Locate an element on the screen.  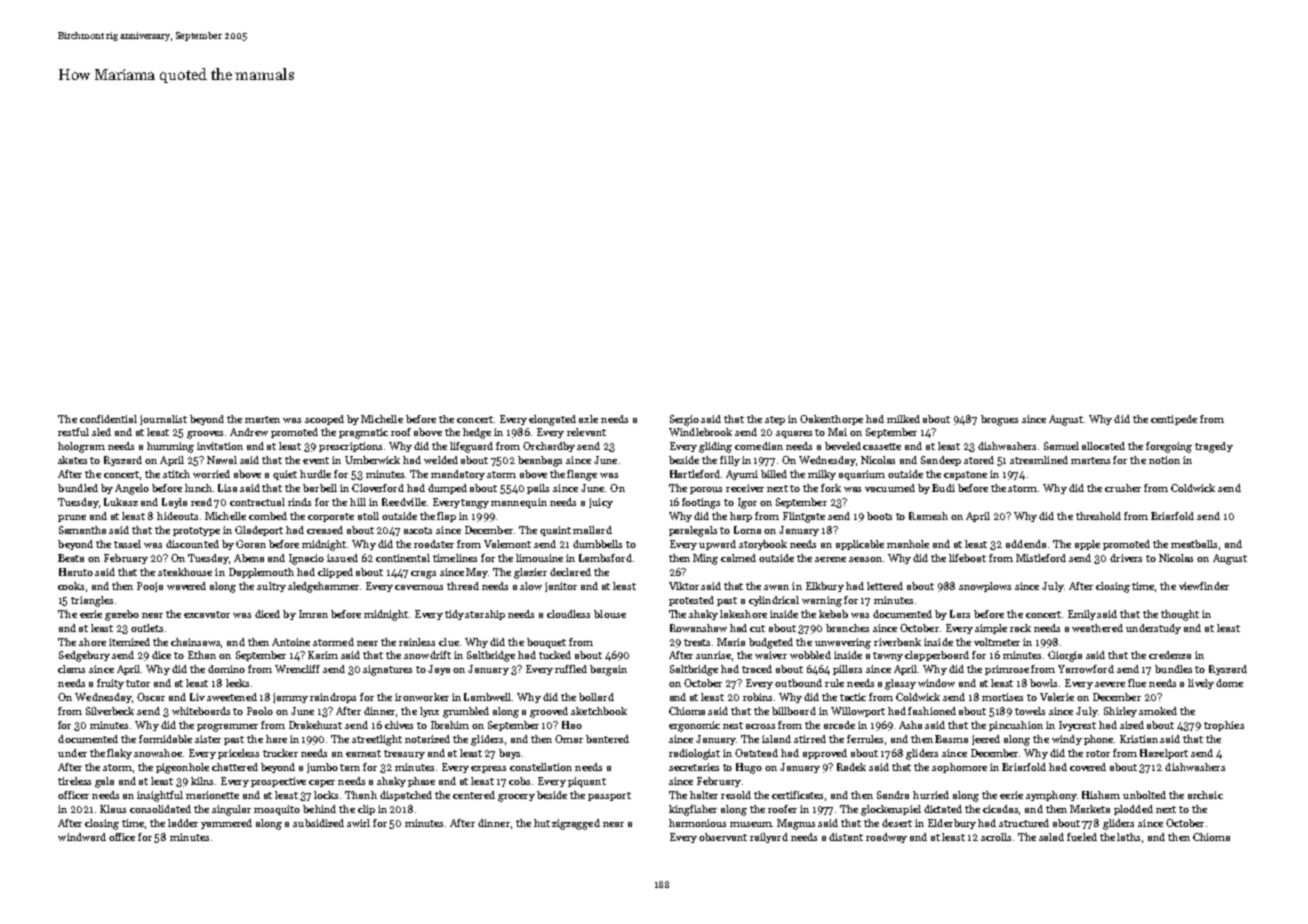
fruity is located at coordinates (110, 684).
